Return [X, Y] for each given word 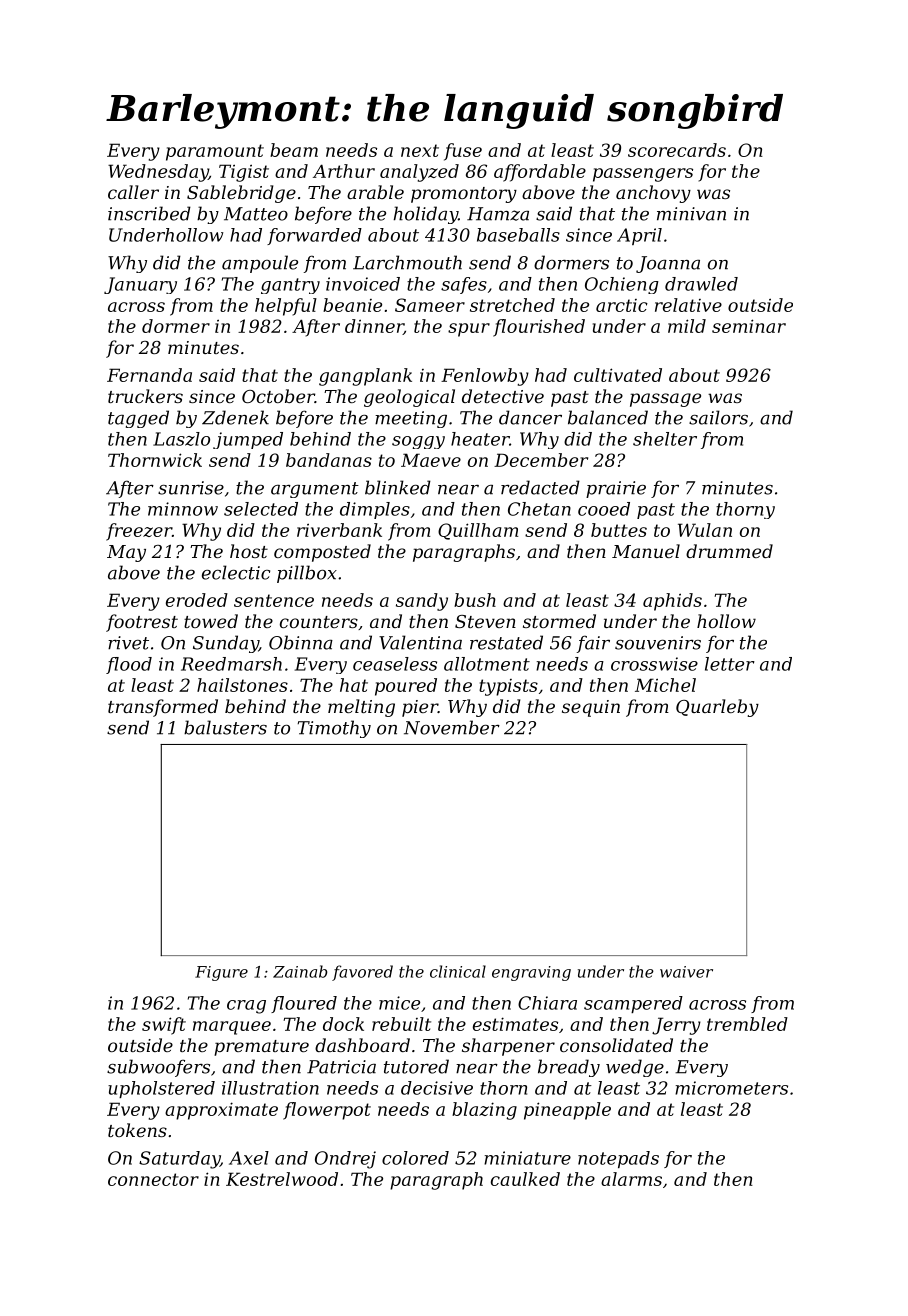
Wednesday [158, 173]
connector [153, 1179]
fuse [463, 152]
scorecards [677, 150]
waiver [686, 972]
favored [362, 973]
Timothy [334, 729]
